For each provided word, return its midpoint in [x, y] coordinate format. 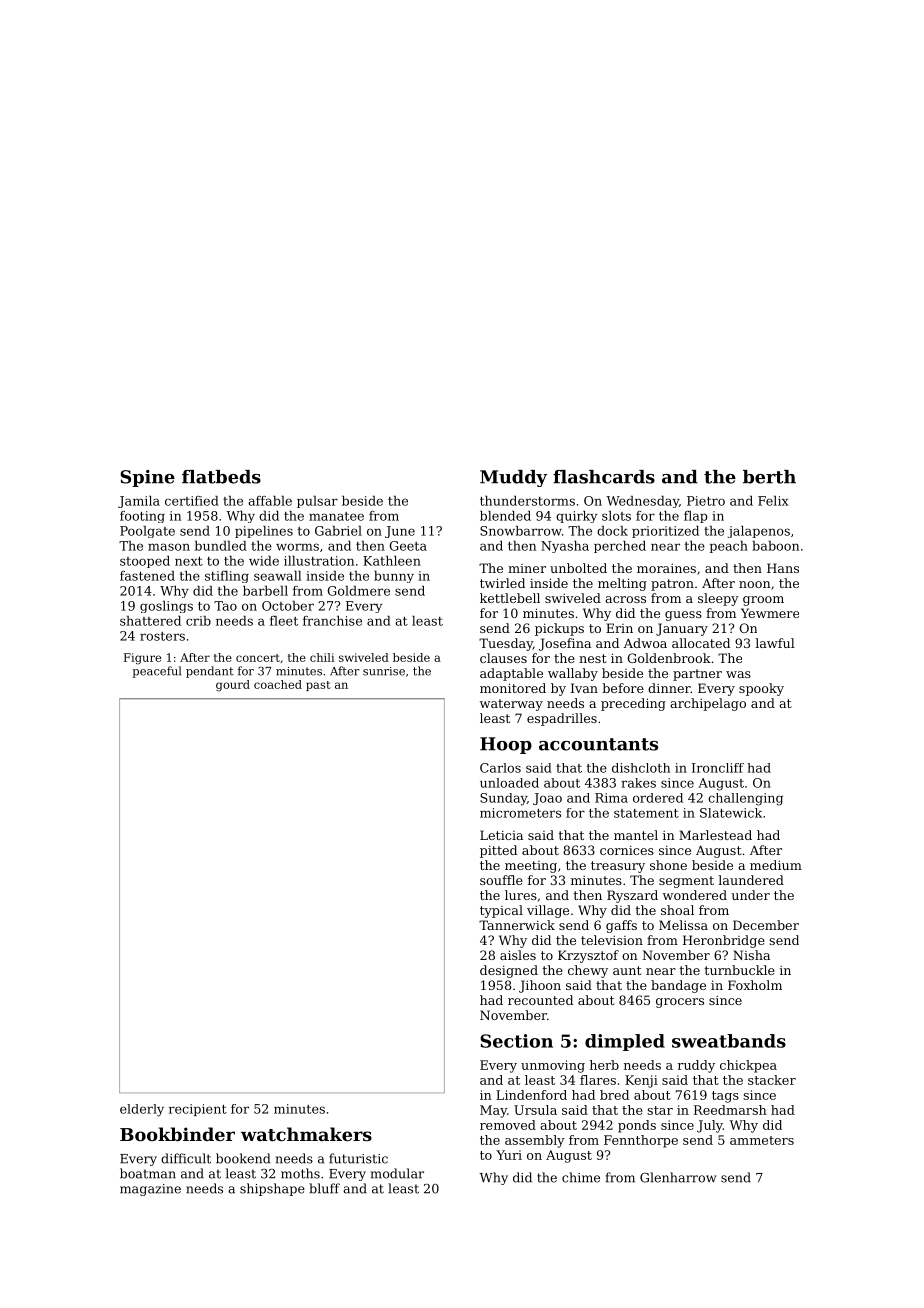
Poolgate [147, 532]
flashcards [604, 477]
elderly [142, 1110]
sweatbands [729, 1041]
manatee [336, 516]
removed [508, 1125]
